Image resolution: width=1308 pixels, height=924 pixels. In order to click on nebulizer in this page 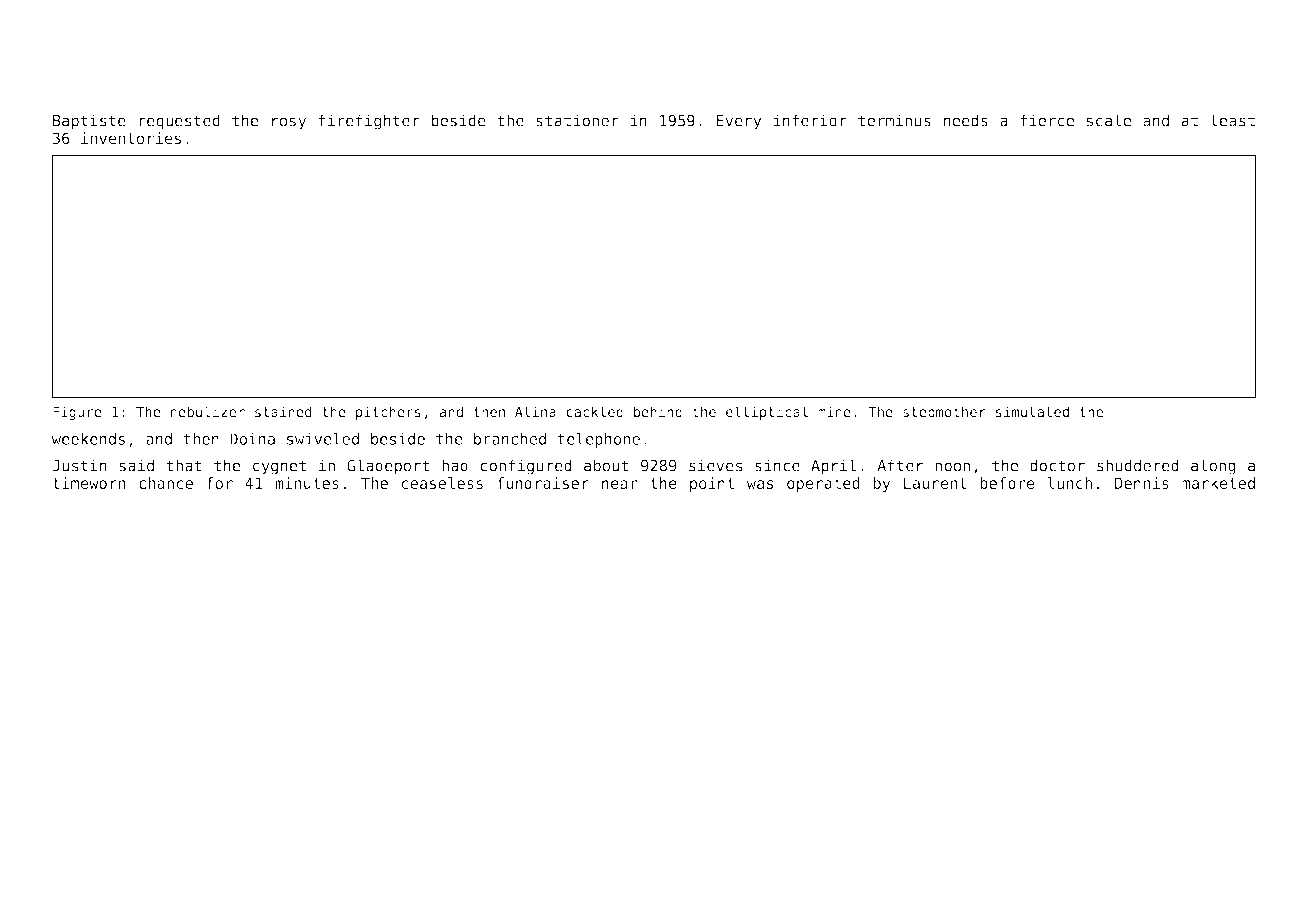, I will do `click(208, 411)`.
